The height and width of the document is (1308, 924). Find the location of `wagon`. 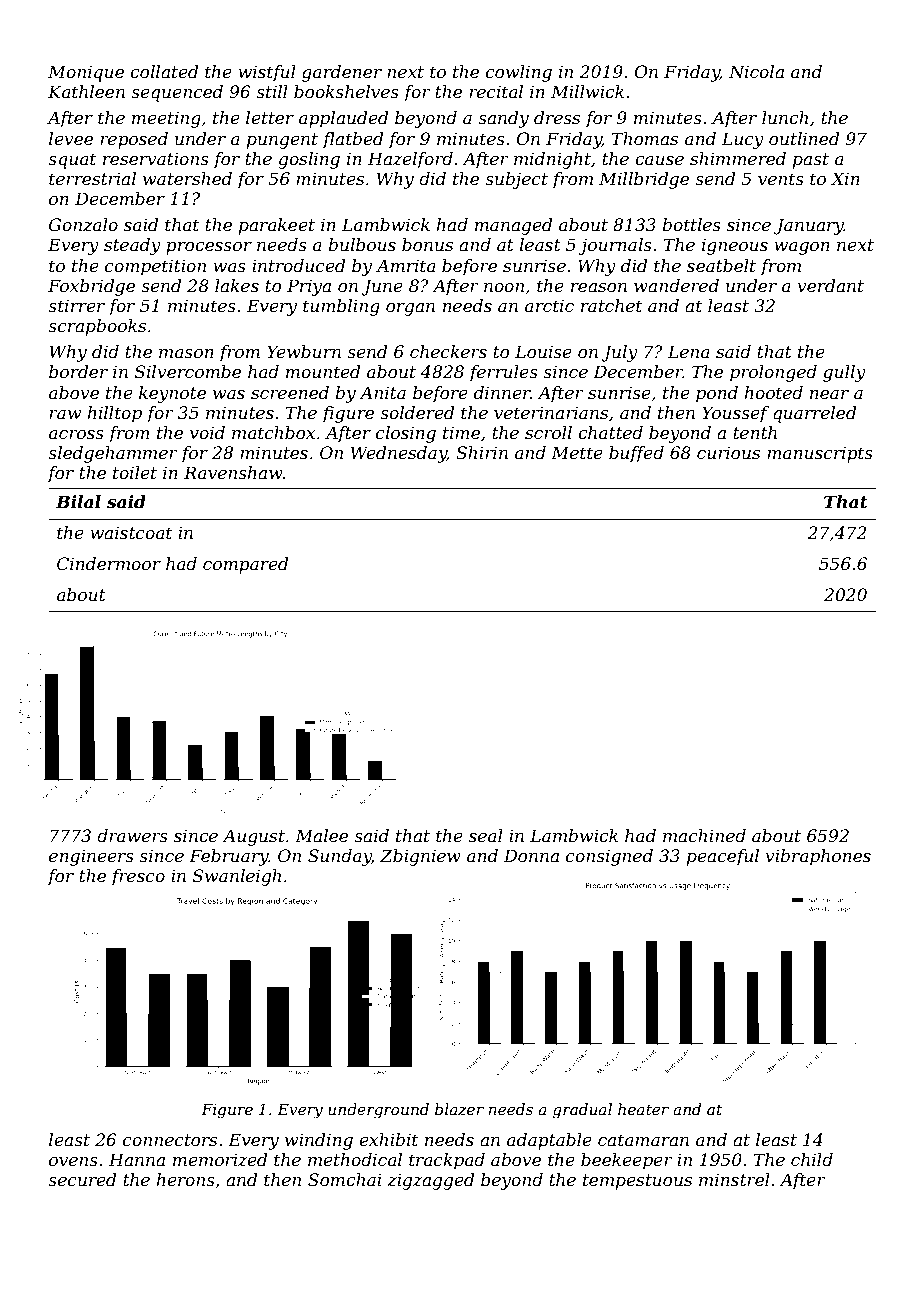

wagon is located at coordinates (802, 248).
